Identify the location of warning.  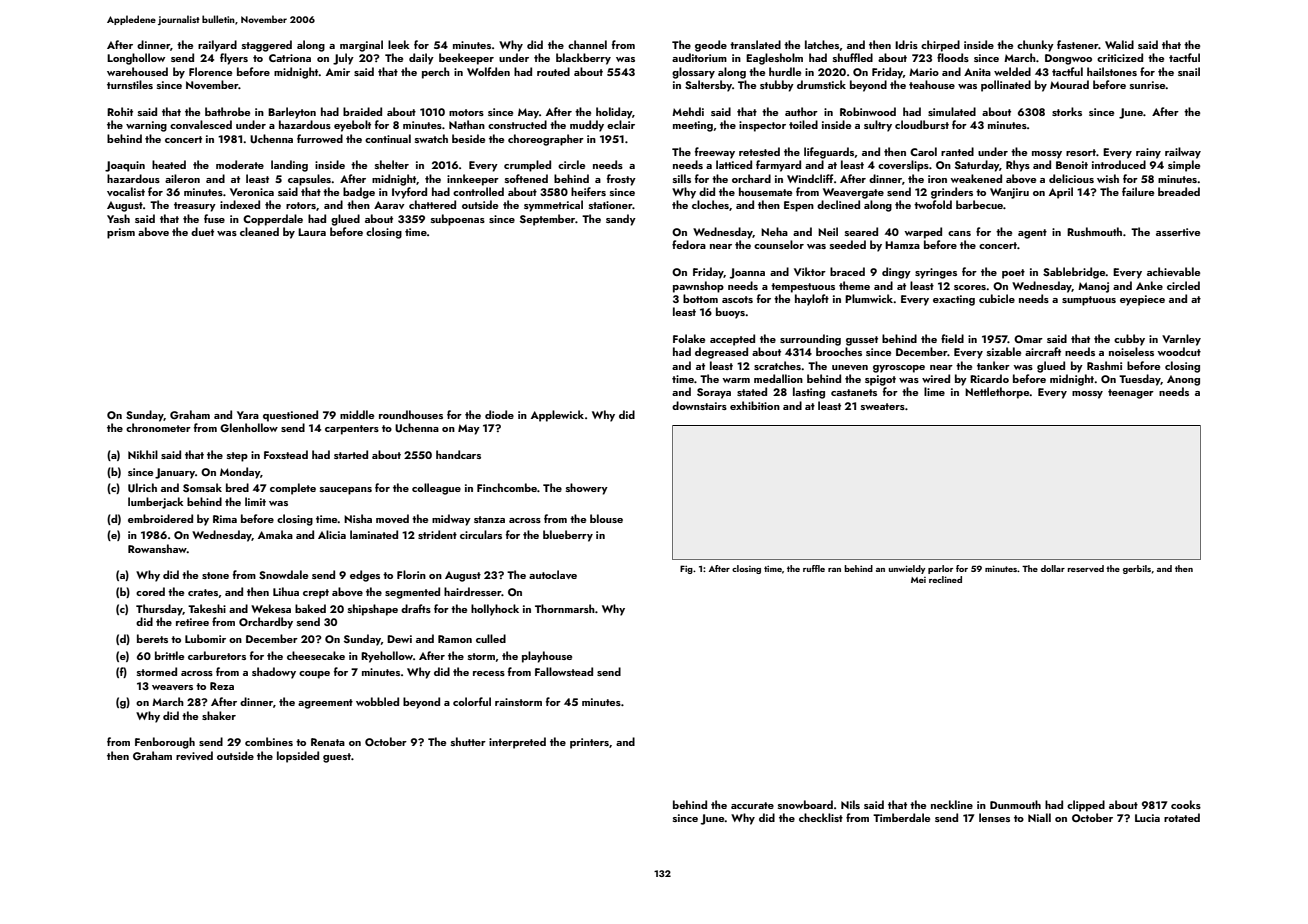
(146, 126).
